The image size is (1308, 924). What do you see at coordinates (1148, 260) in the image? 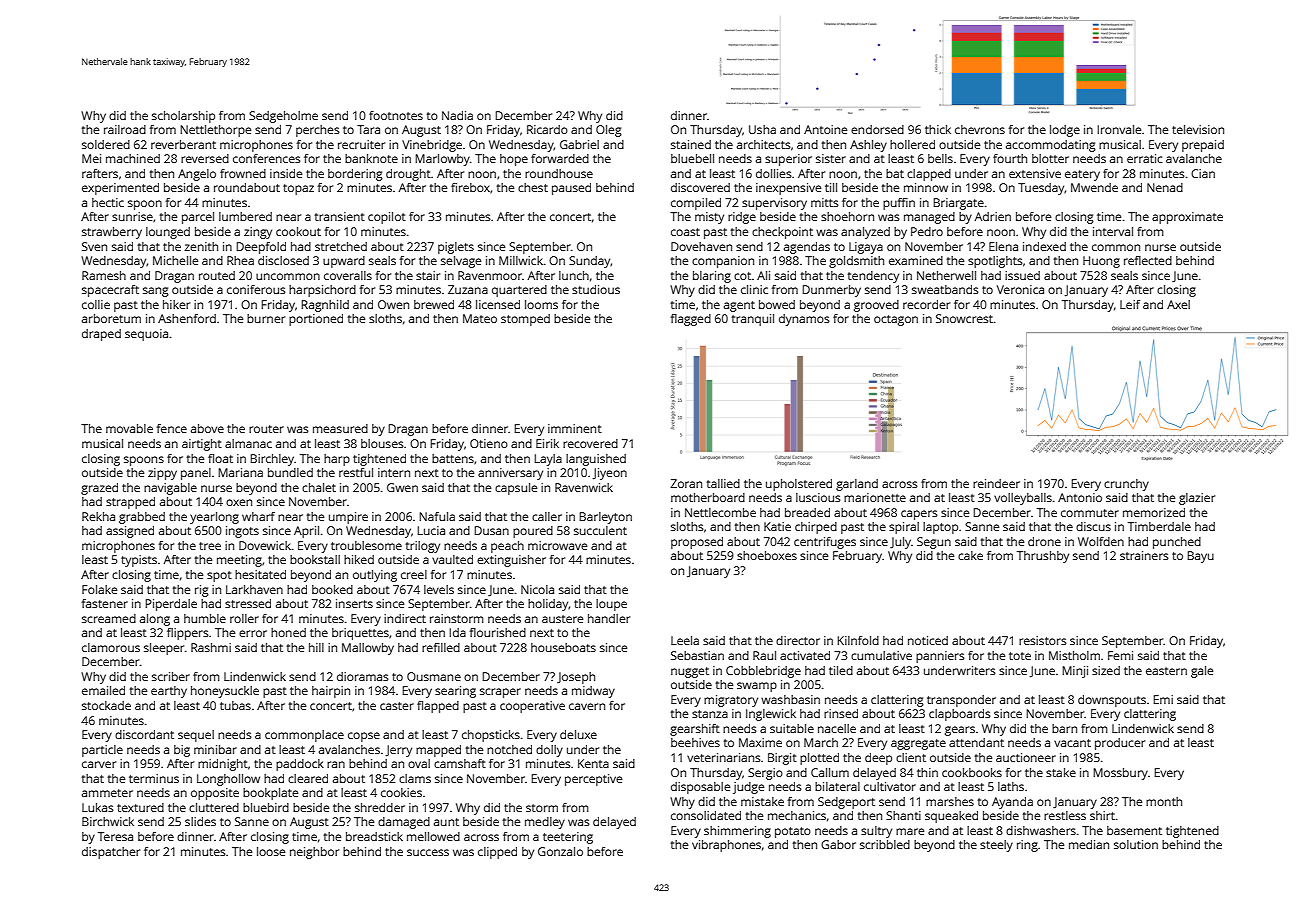
I see `reflected` at bounding box center [1148, 260].
